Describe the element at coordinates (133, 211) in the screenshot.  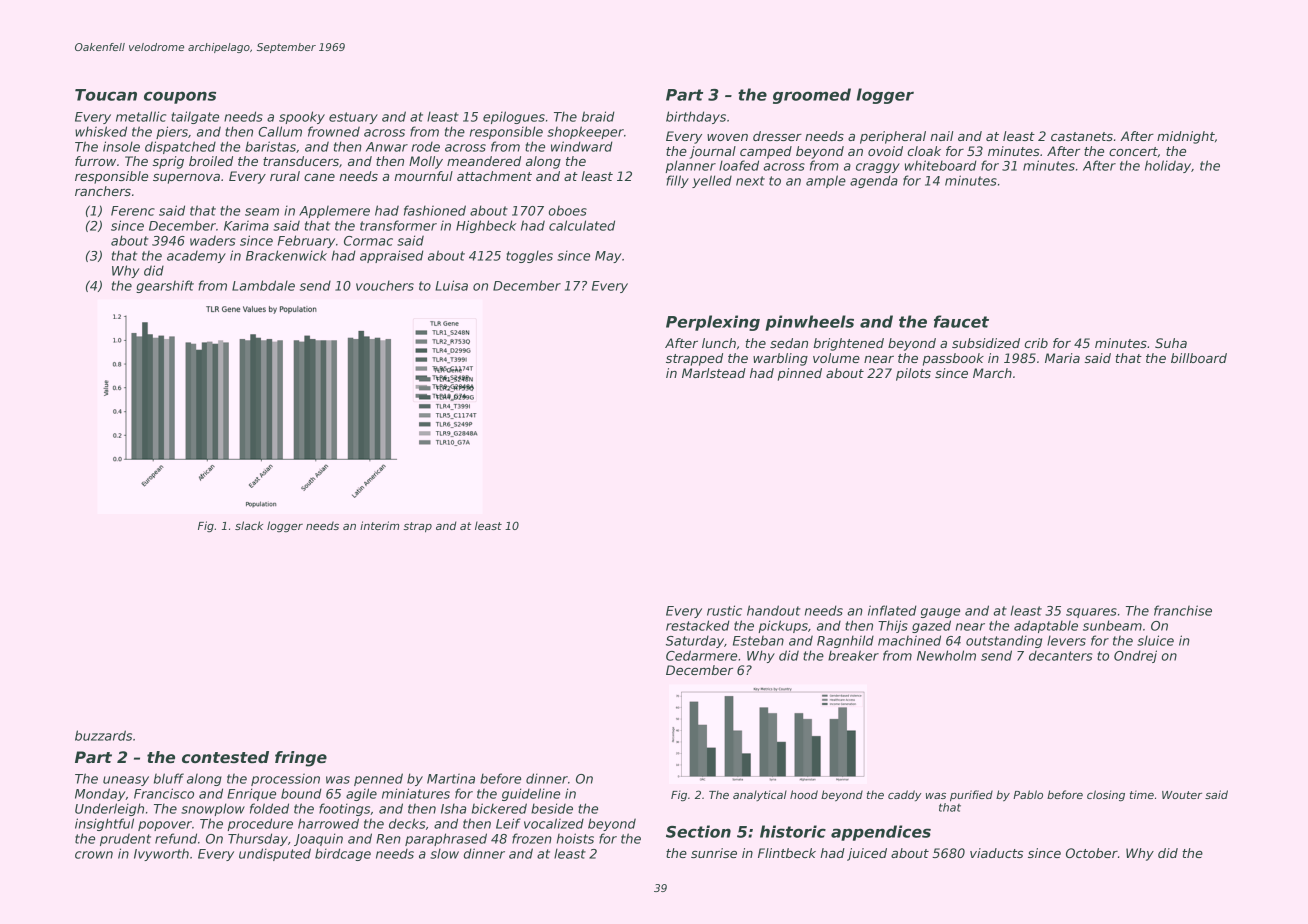
I see `Ferenc` at that location.
